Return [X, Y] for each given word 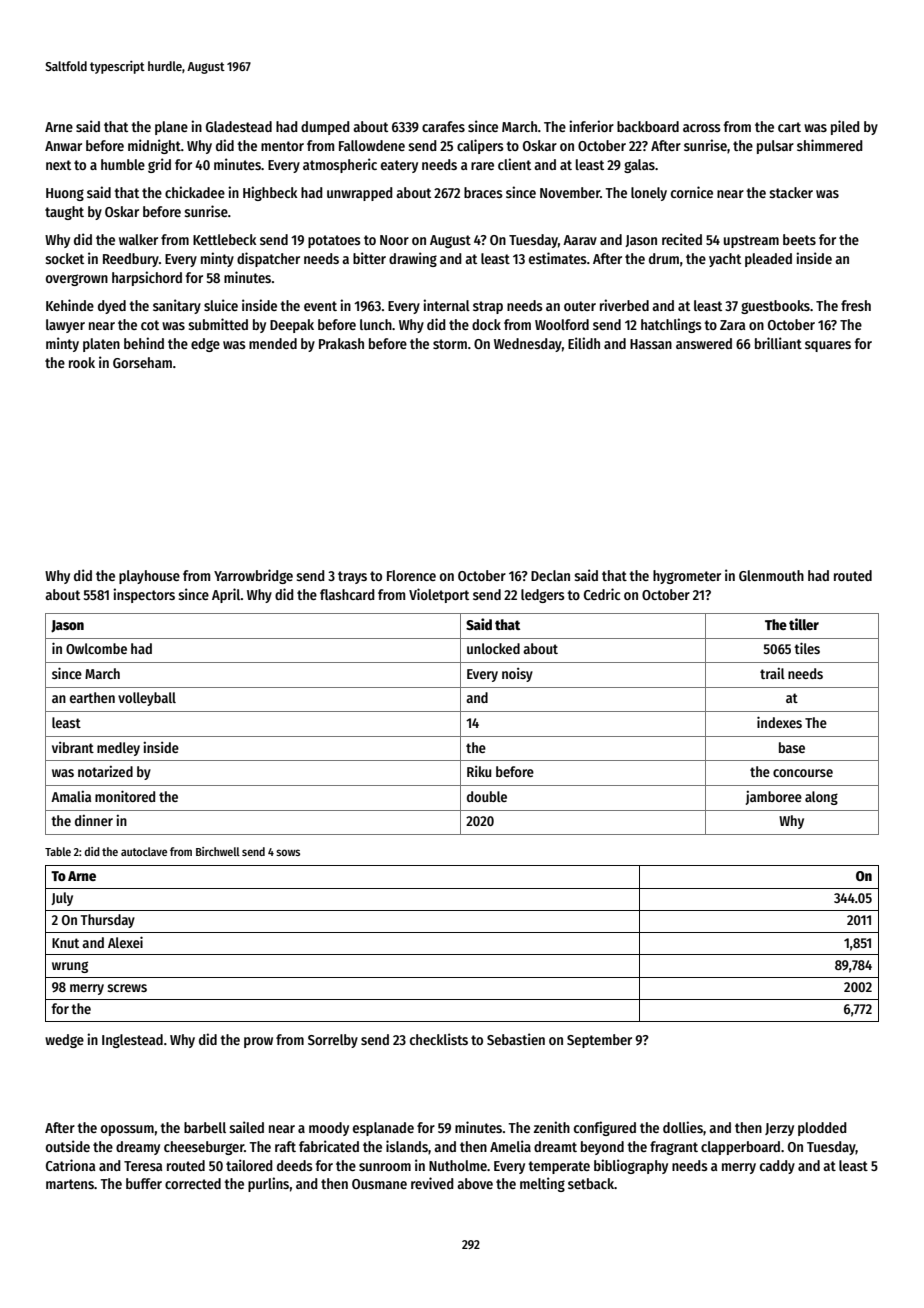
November [570, 192]
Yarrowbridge [253, 576]
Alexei [125, 942]
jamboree [774, 798]
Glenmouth [771, 575]
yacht [725, 260]
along [821, 798]
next [58, 165]
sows [288, 852]
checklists [439, 1039]
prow [258, 1042]
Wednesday [528, 345]
